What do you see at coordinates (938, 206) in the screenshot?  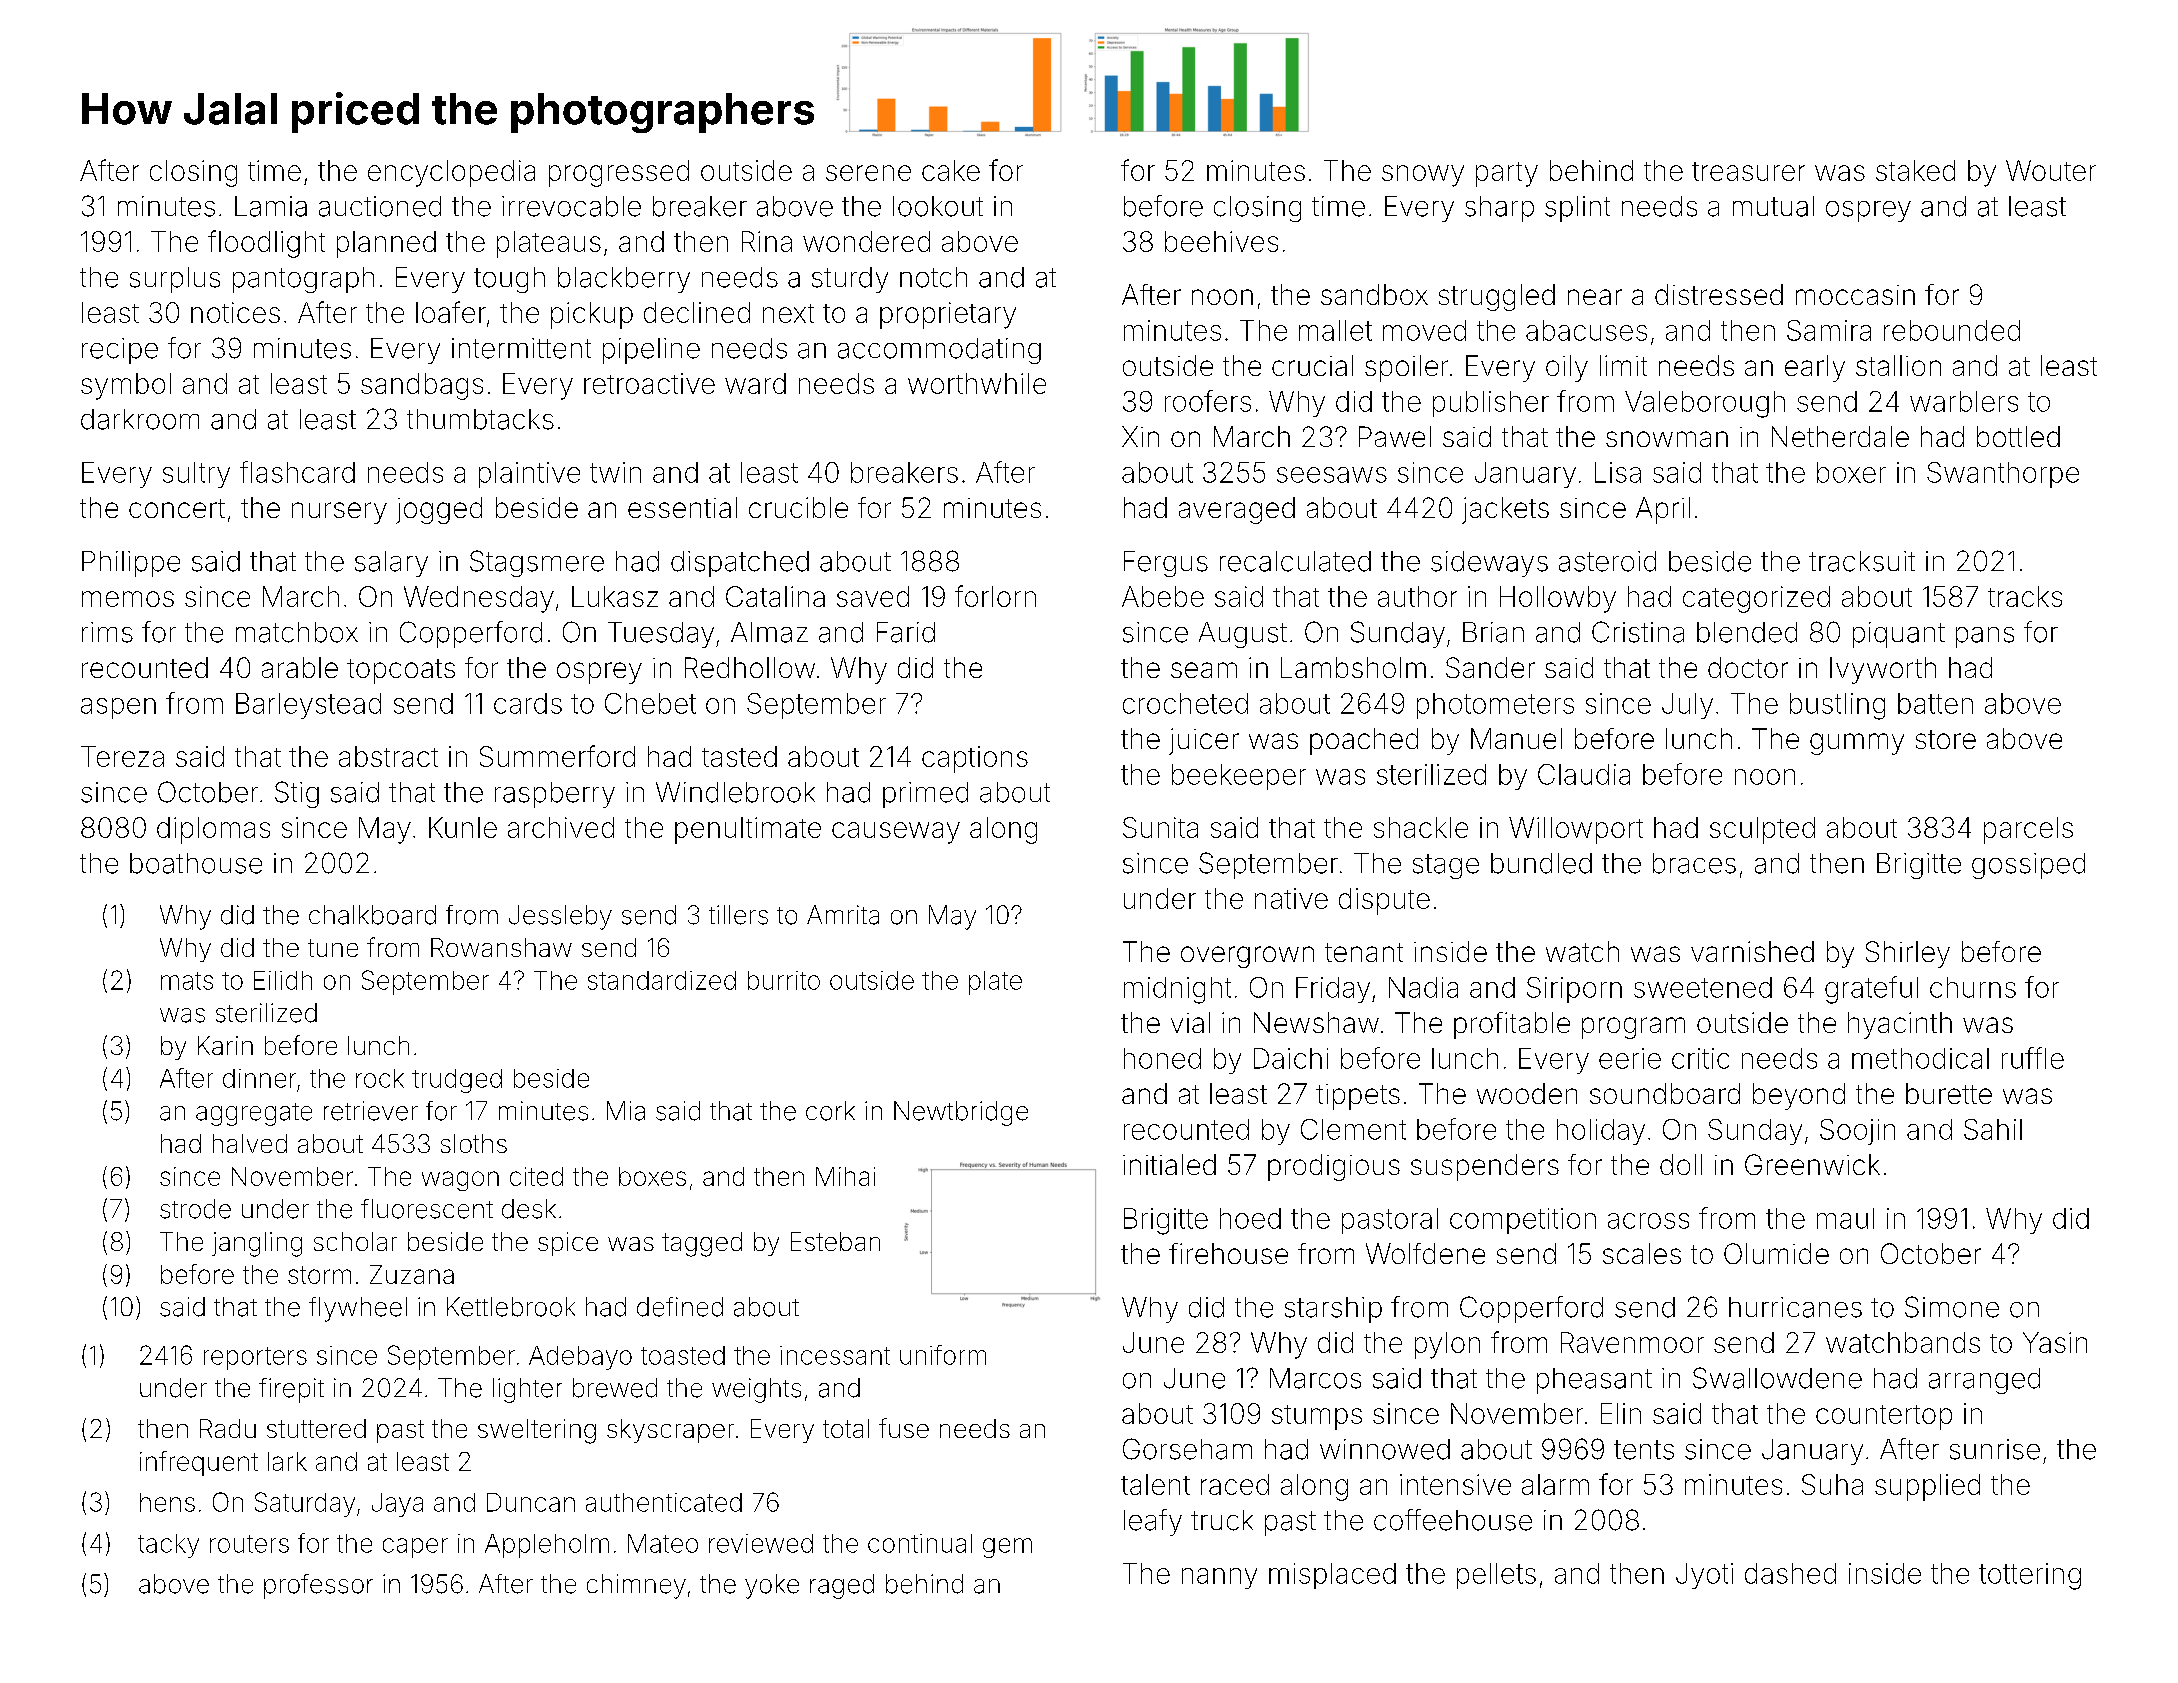 I see `lookout` at bounding box center [938, 206].
